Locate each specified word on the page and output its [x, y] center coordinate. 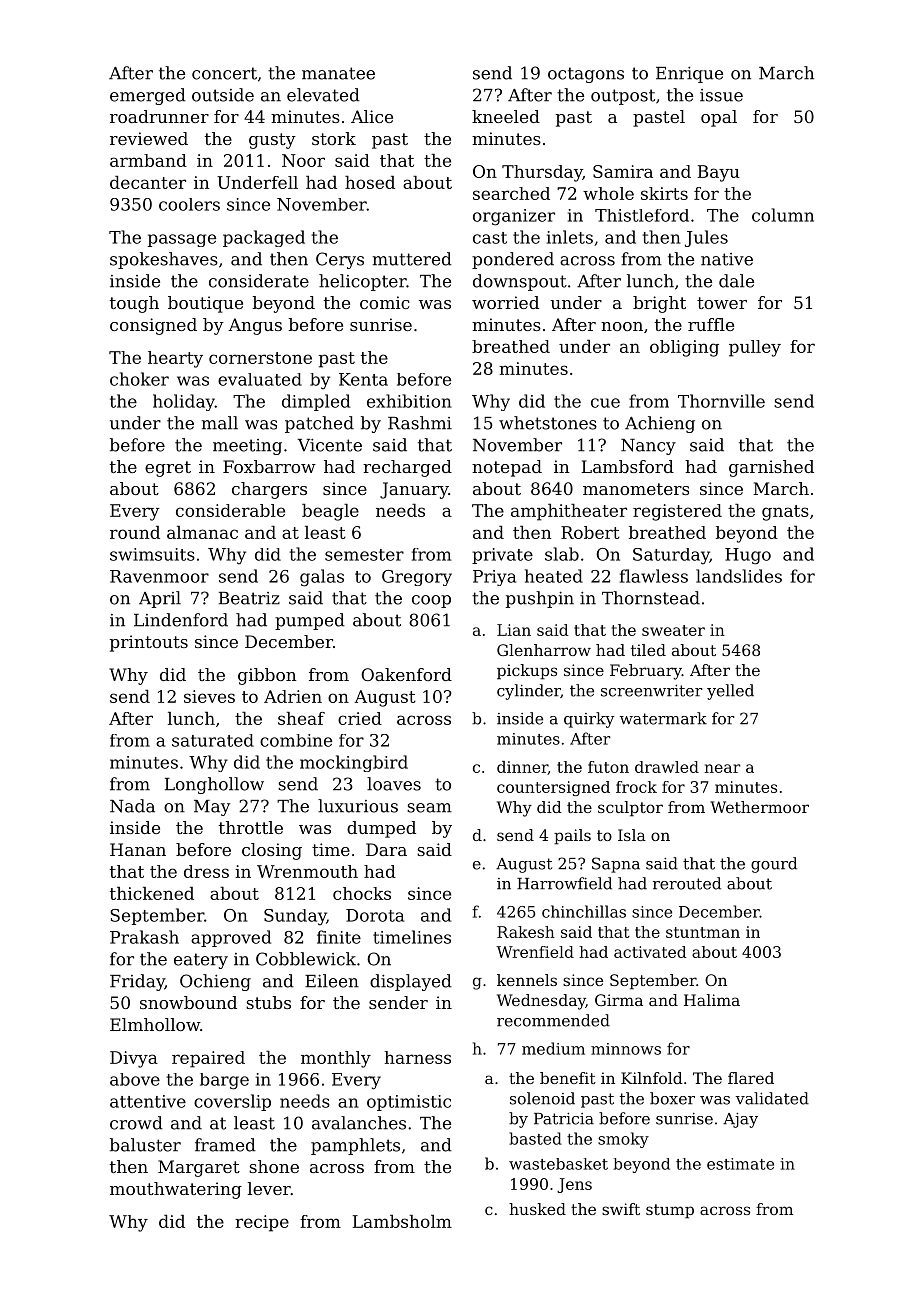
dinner [522, 768]
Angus [255, 326]
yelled [730, 692]
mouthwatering [176, 1190]
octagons [586, 75]
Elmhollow [155, 1024]
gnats [785, 513]
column [783, 215]
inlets [570, 237]
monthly [336, 1059]
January [414, 490]
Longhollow [214, 785]
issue [721, 95]
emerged [148, 96]
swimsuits [152, 554]
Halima [712, 1000]
